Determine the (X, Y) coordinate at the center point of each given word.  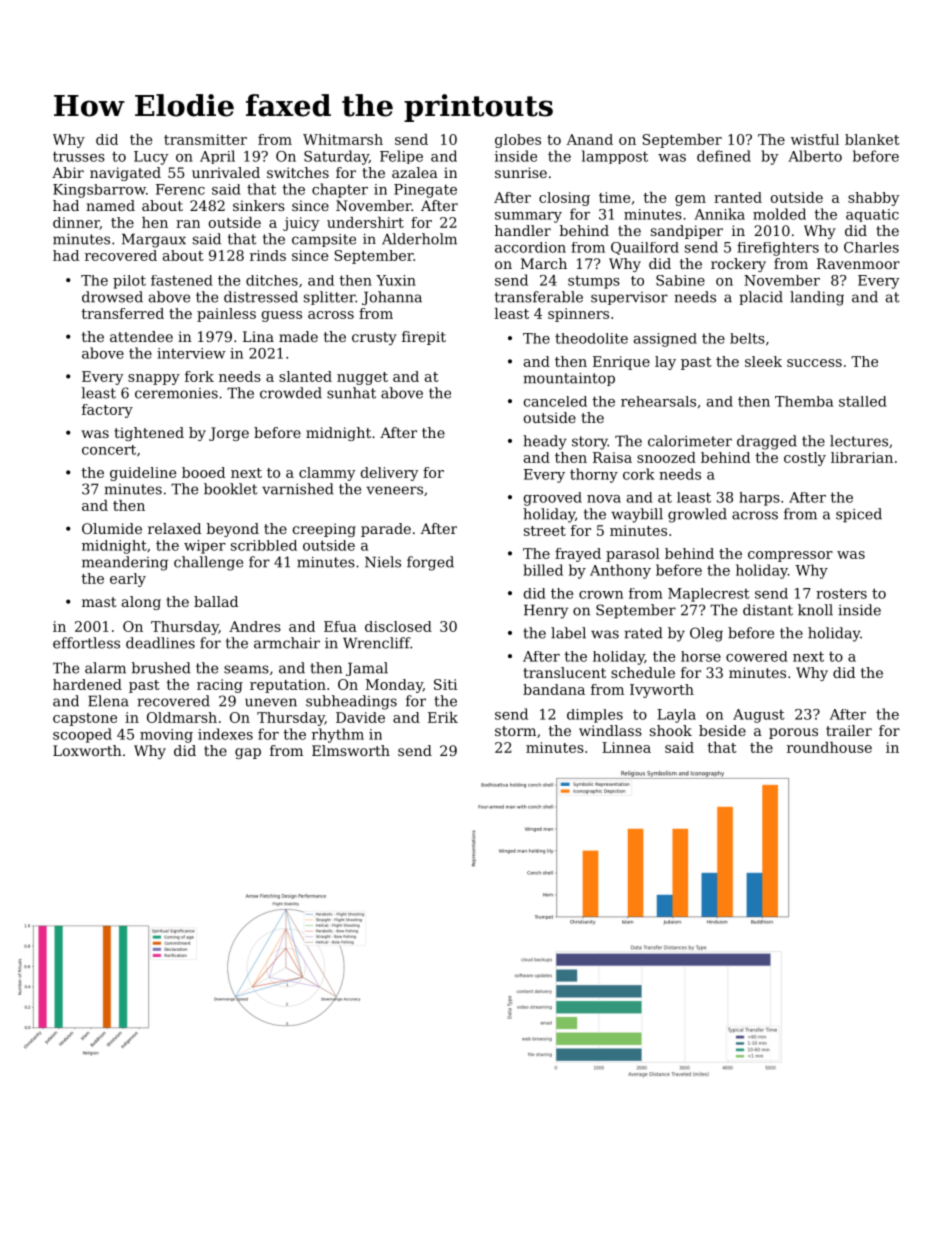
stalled (863, 401)
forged (430, 563)
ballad (216, 601)
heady (545, 442)
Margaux (154, 240)
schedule (643, 672)
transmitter (205, 139)
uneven (271, 702)
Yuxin (396, 280)
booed (203, 472)
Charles (871, 247)
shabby (874, 199)
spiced (859, 515)
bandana (554, 689)
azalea (415, 172)
